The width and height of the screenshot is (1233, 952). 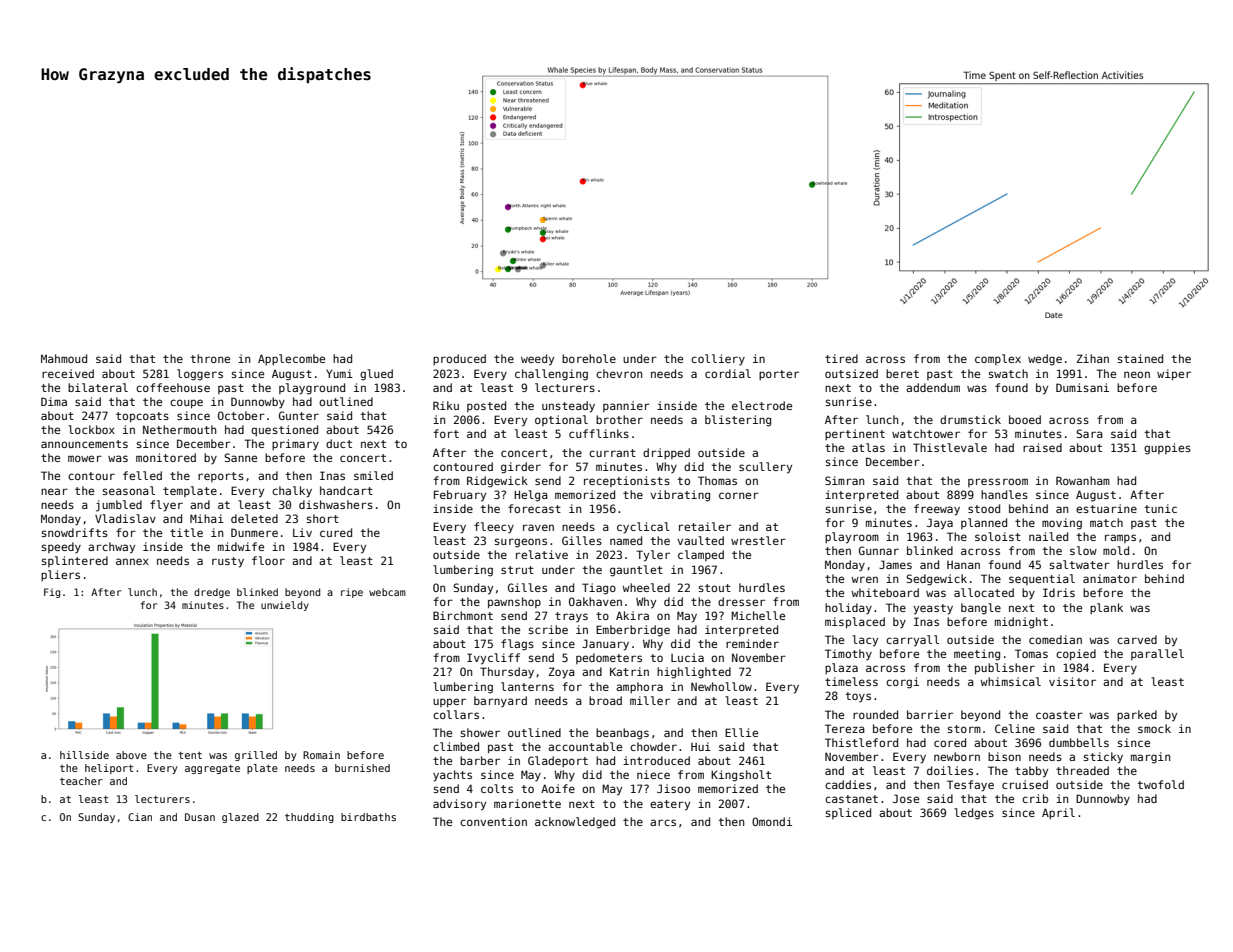 I want to click on slow, so click(x=1083, y=550).
